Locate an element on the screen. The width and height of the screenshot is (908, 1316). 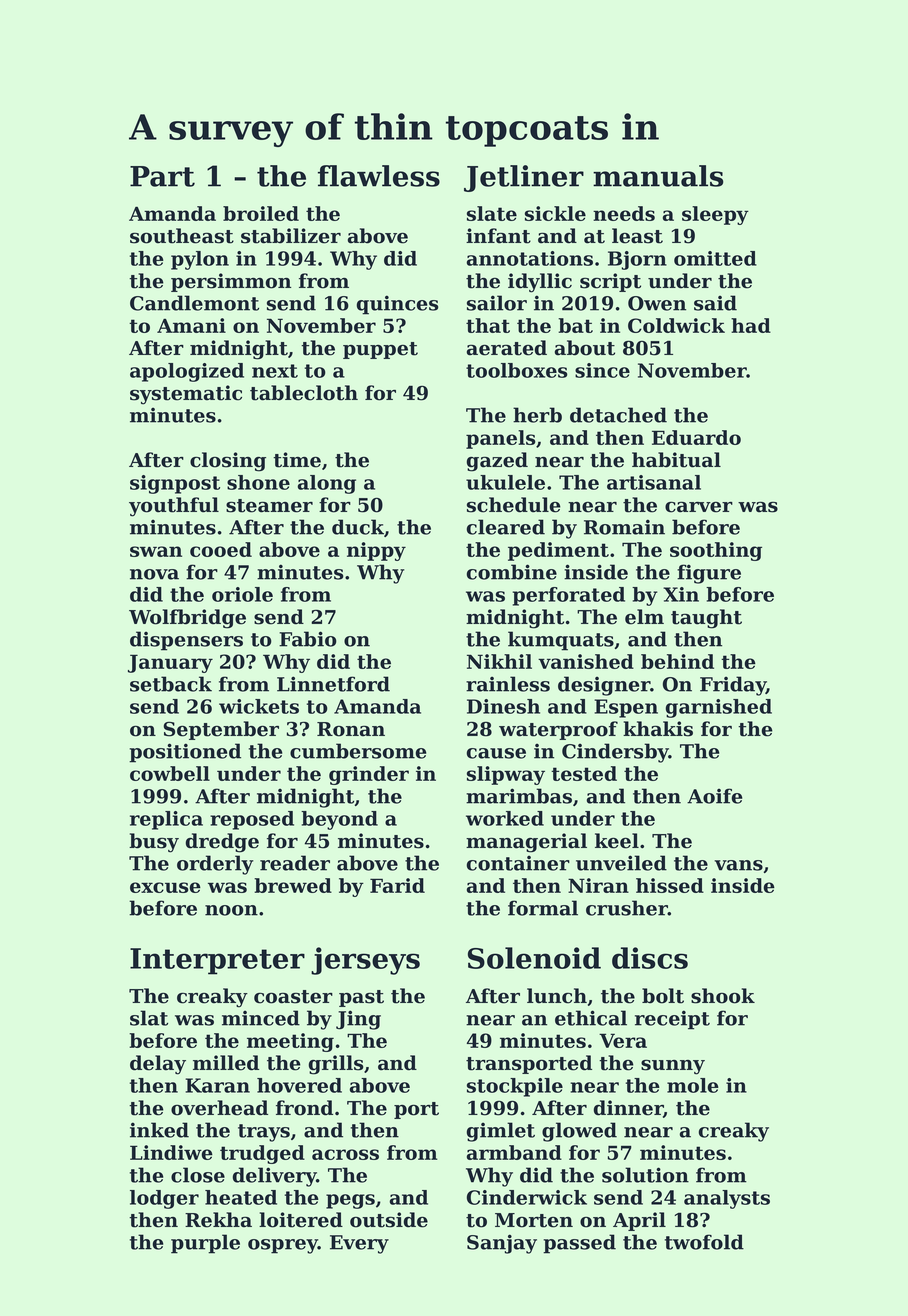
receipt is located at coordinates (672, 1020).
